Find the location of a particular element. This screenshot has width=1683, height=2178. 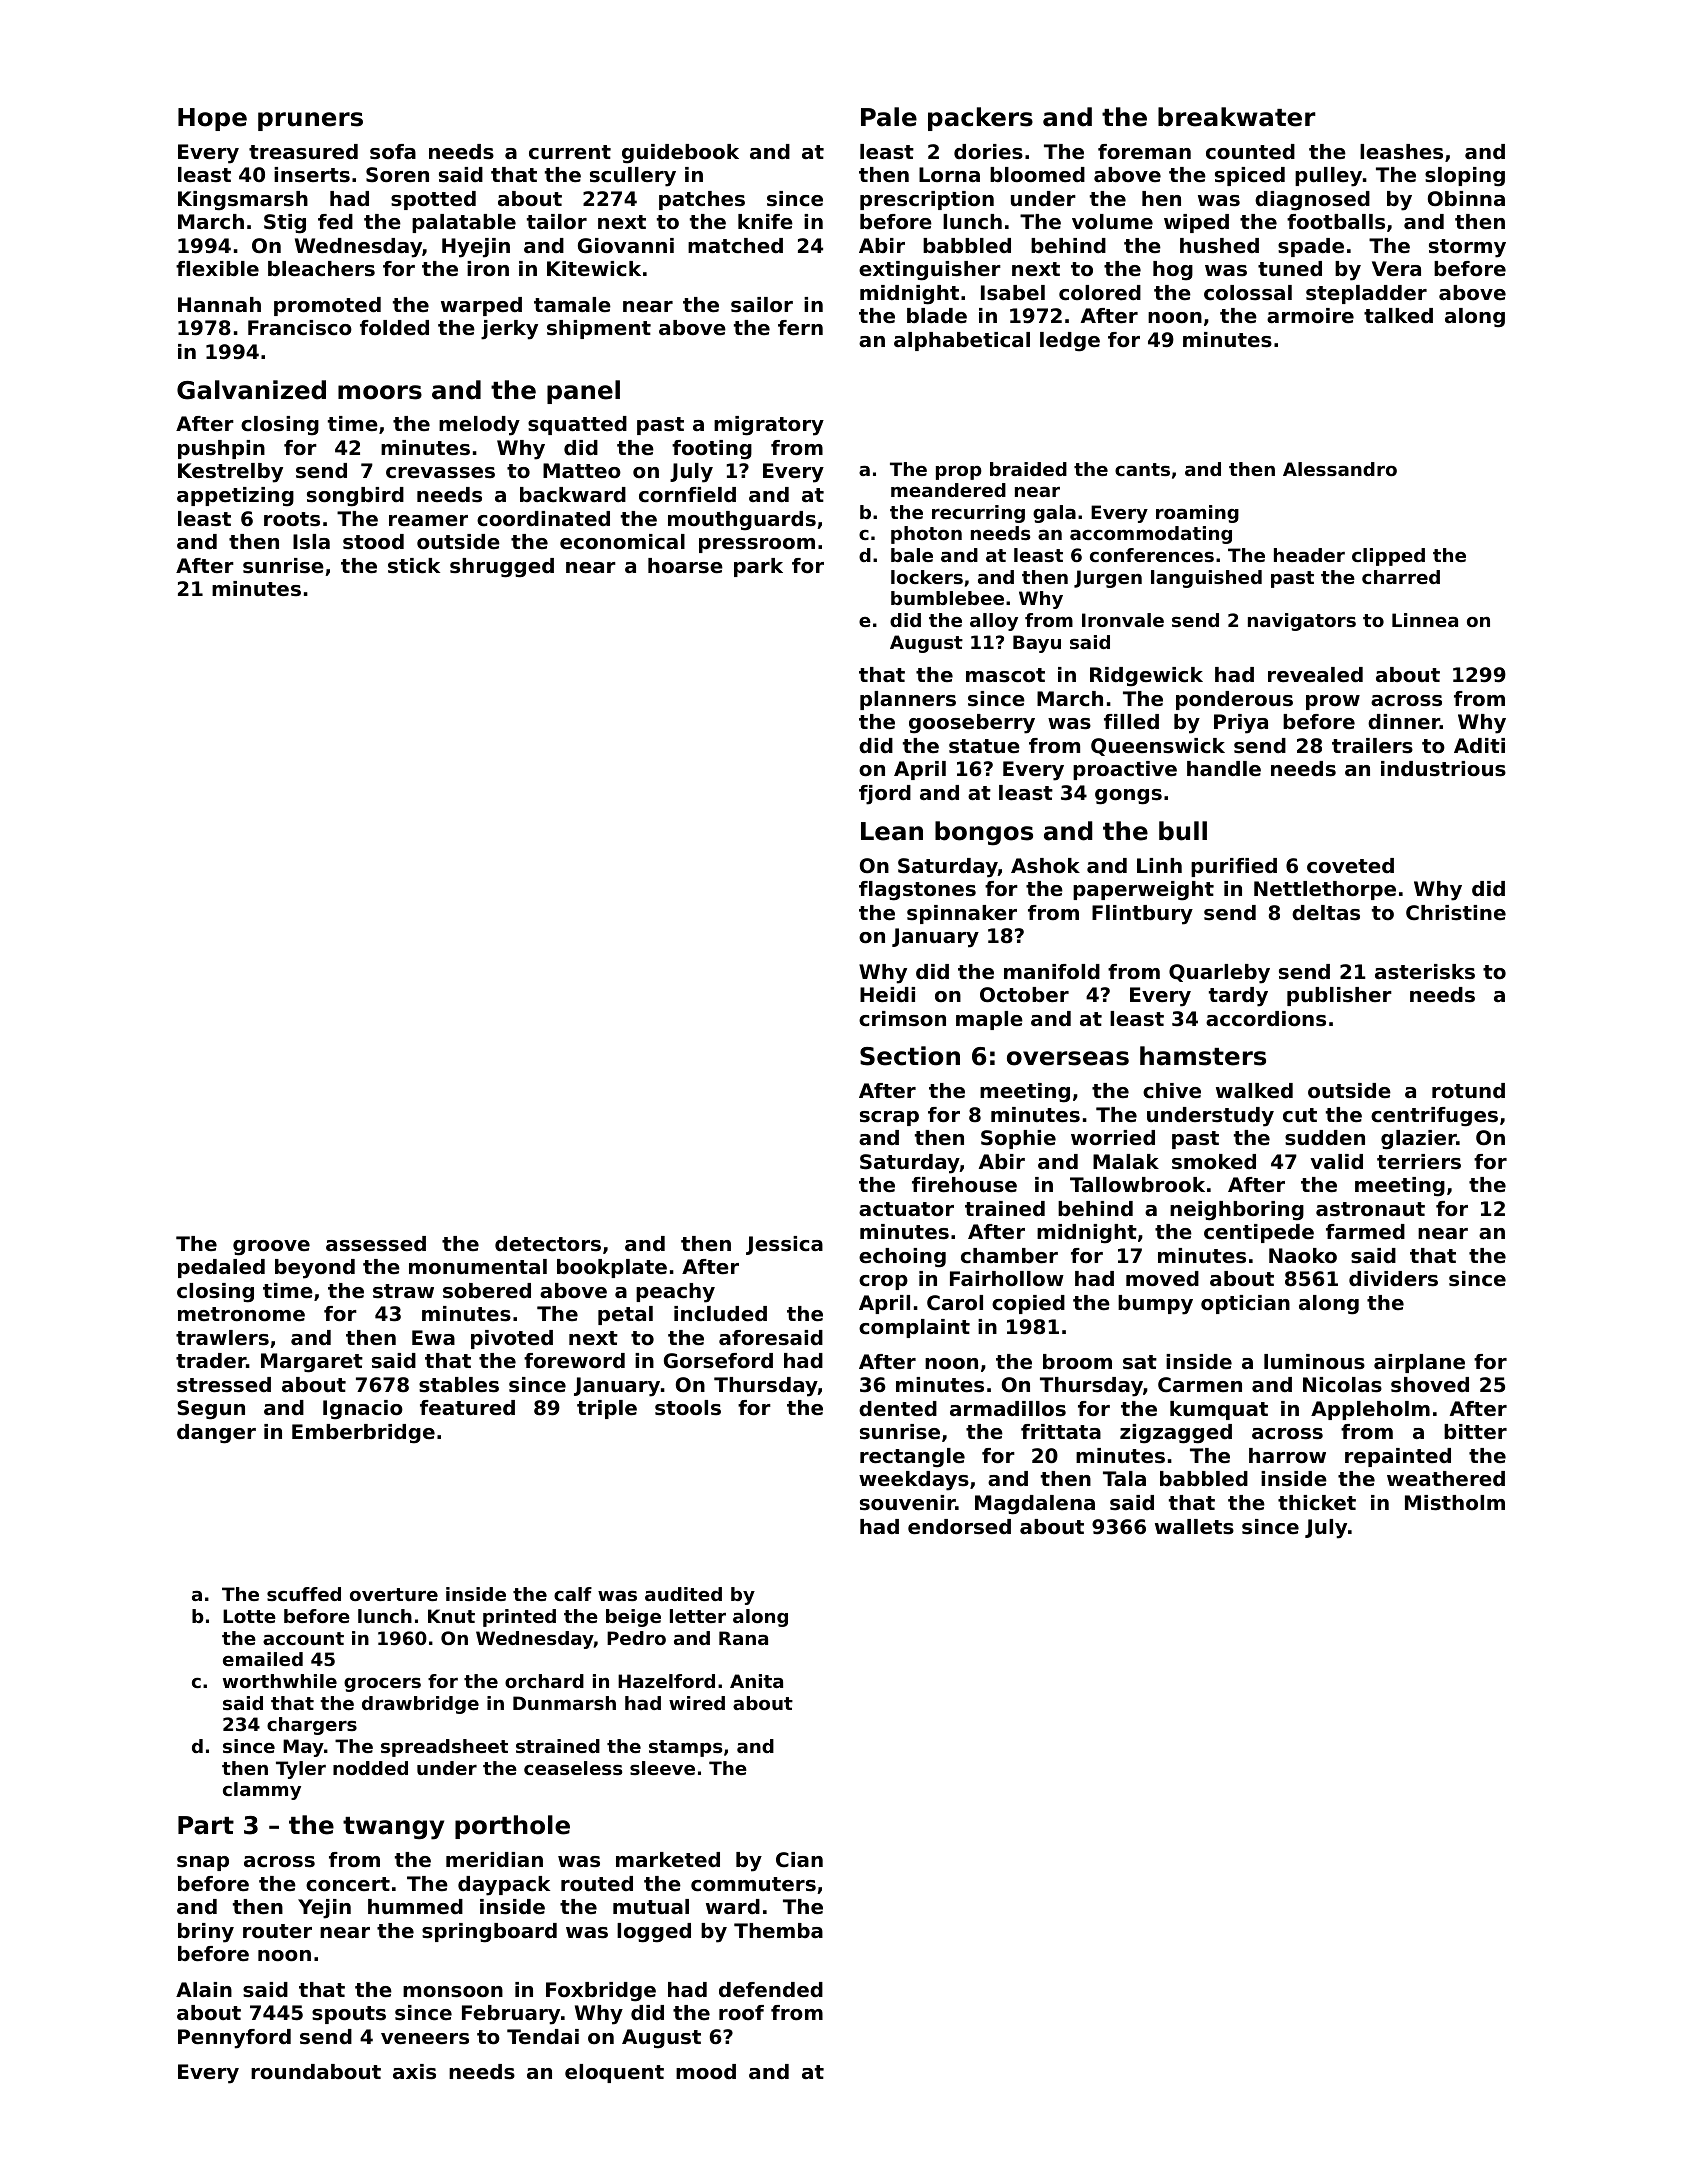

Themba is located at coordinates (778, 1930).
